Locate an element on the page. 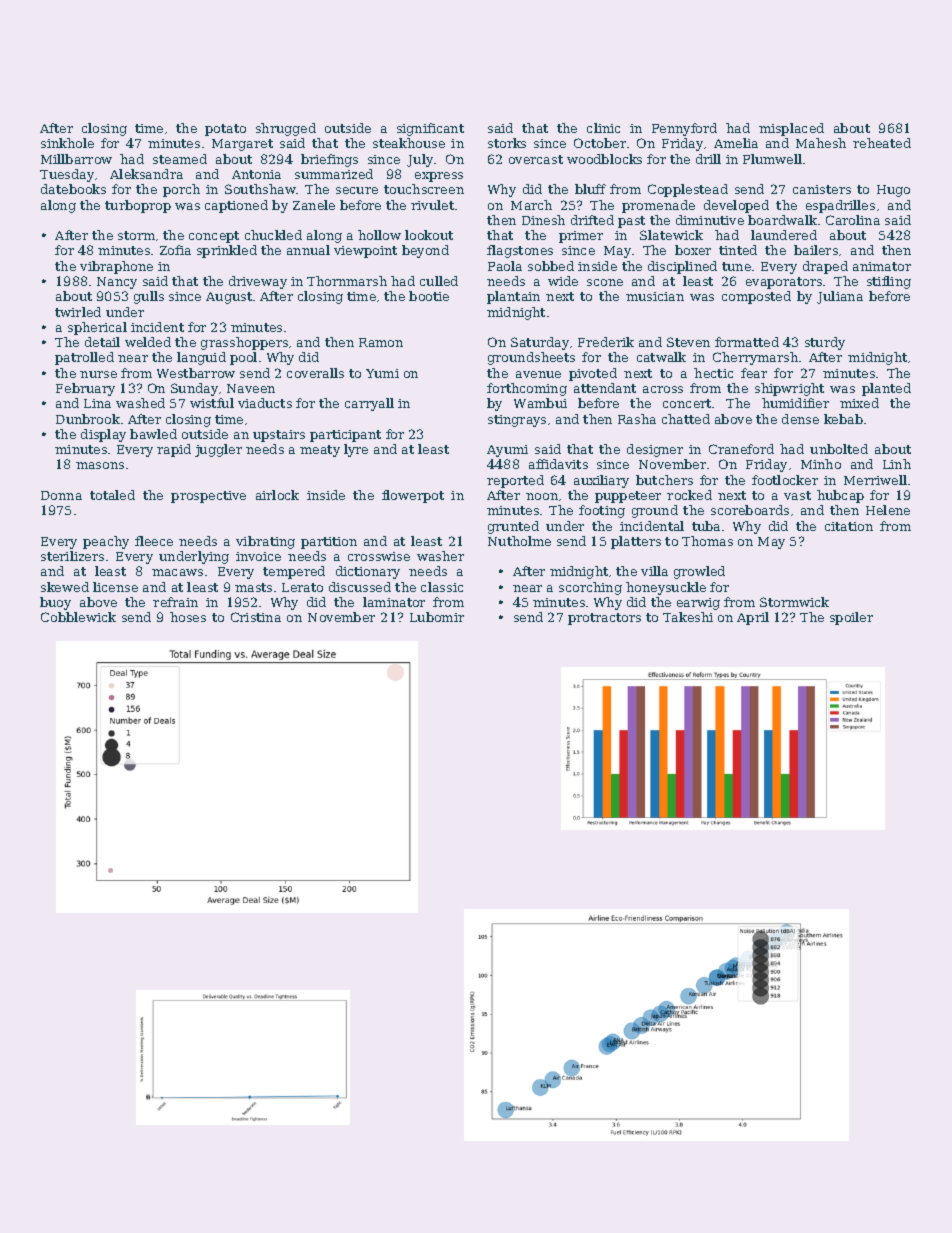 Image resolution: width=952 pixels, height=1233 pixels. airlock is located at coordinates (277, 495).
